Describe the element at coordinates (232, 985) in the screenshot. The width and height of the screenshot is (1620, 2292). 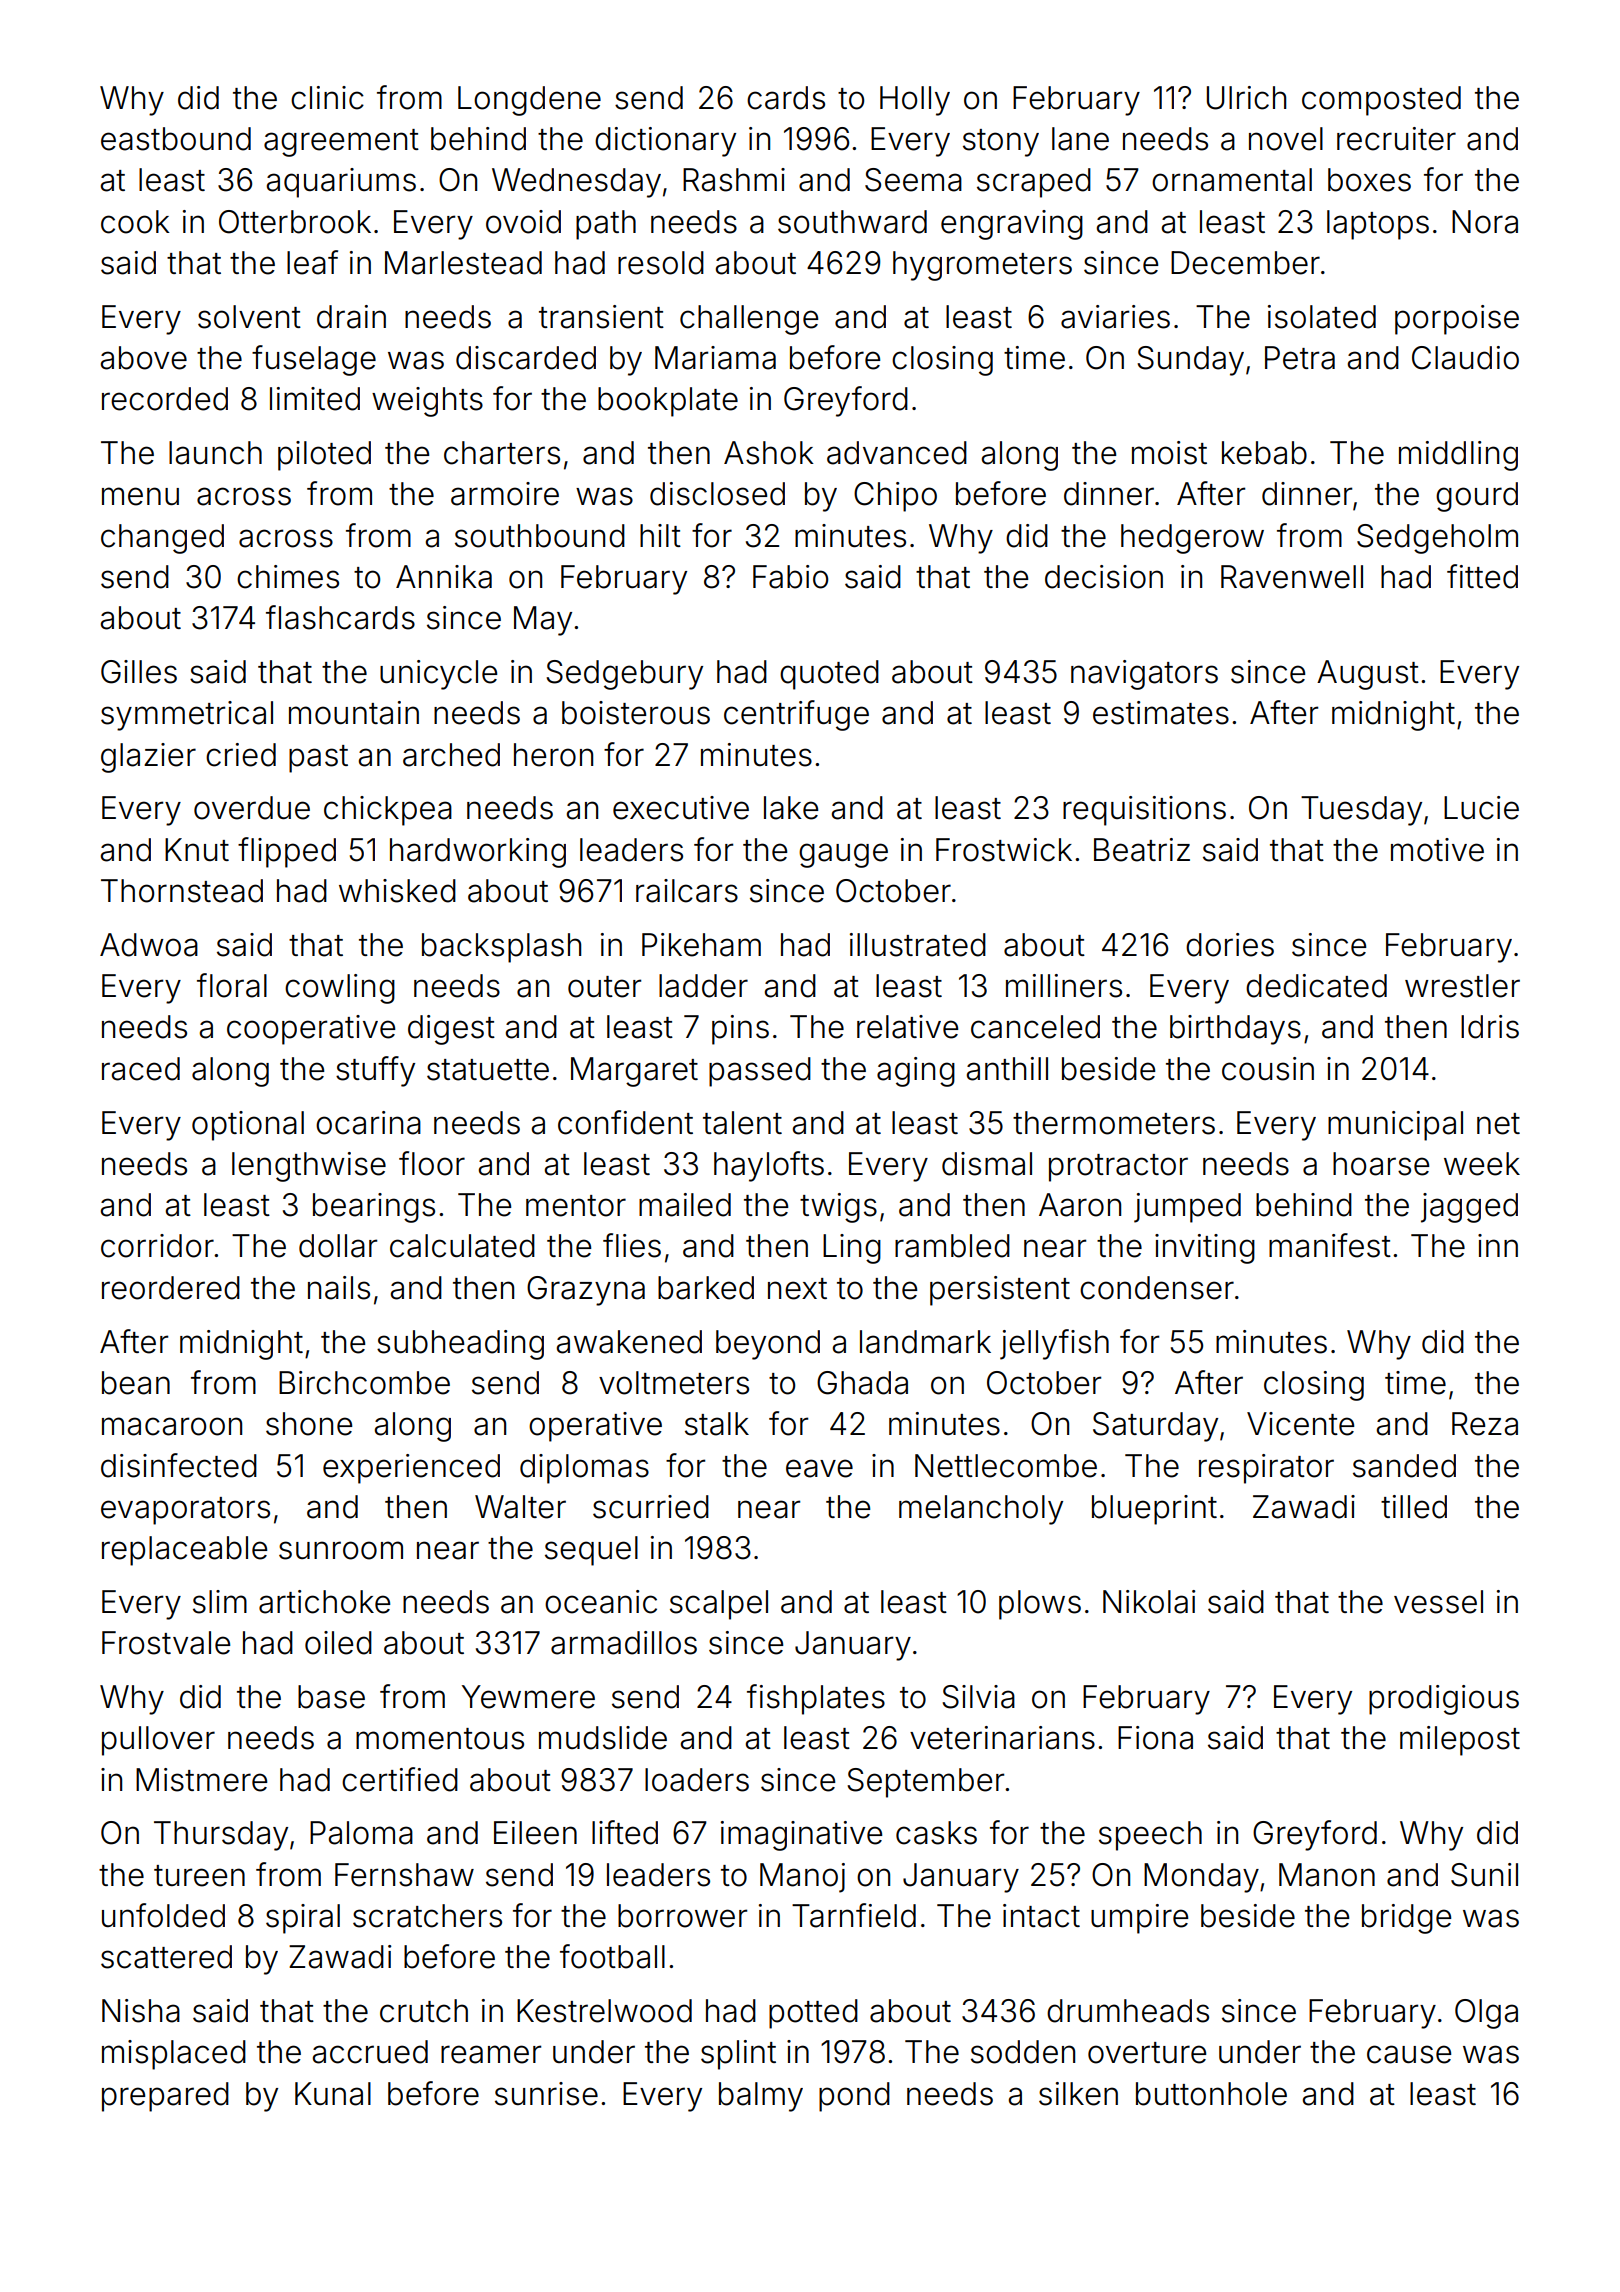
I see `floral` at that location.
